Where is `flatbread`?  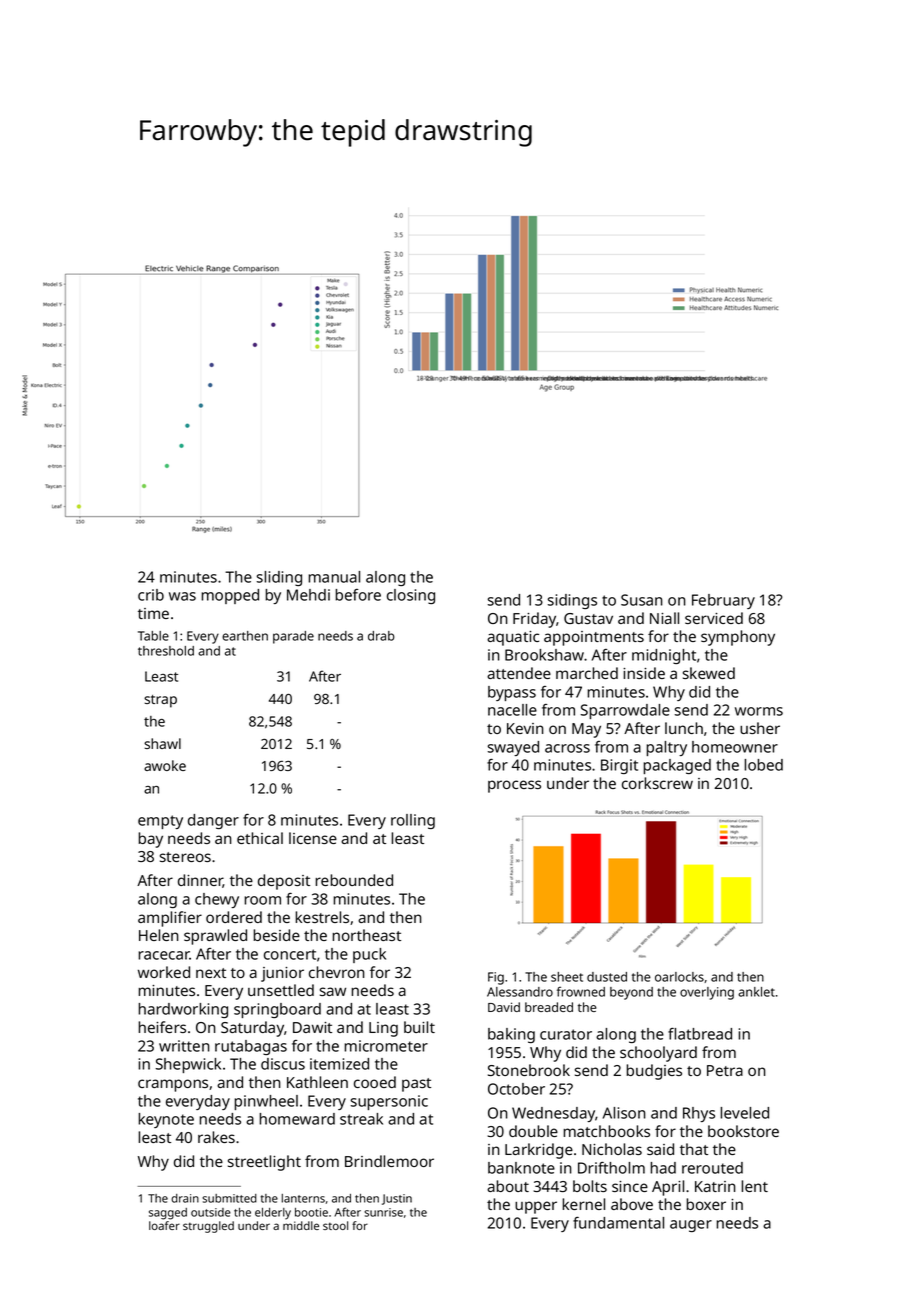
flatbread is located at coordinates (700, 1034).
